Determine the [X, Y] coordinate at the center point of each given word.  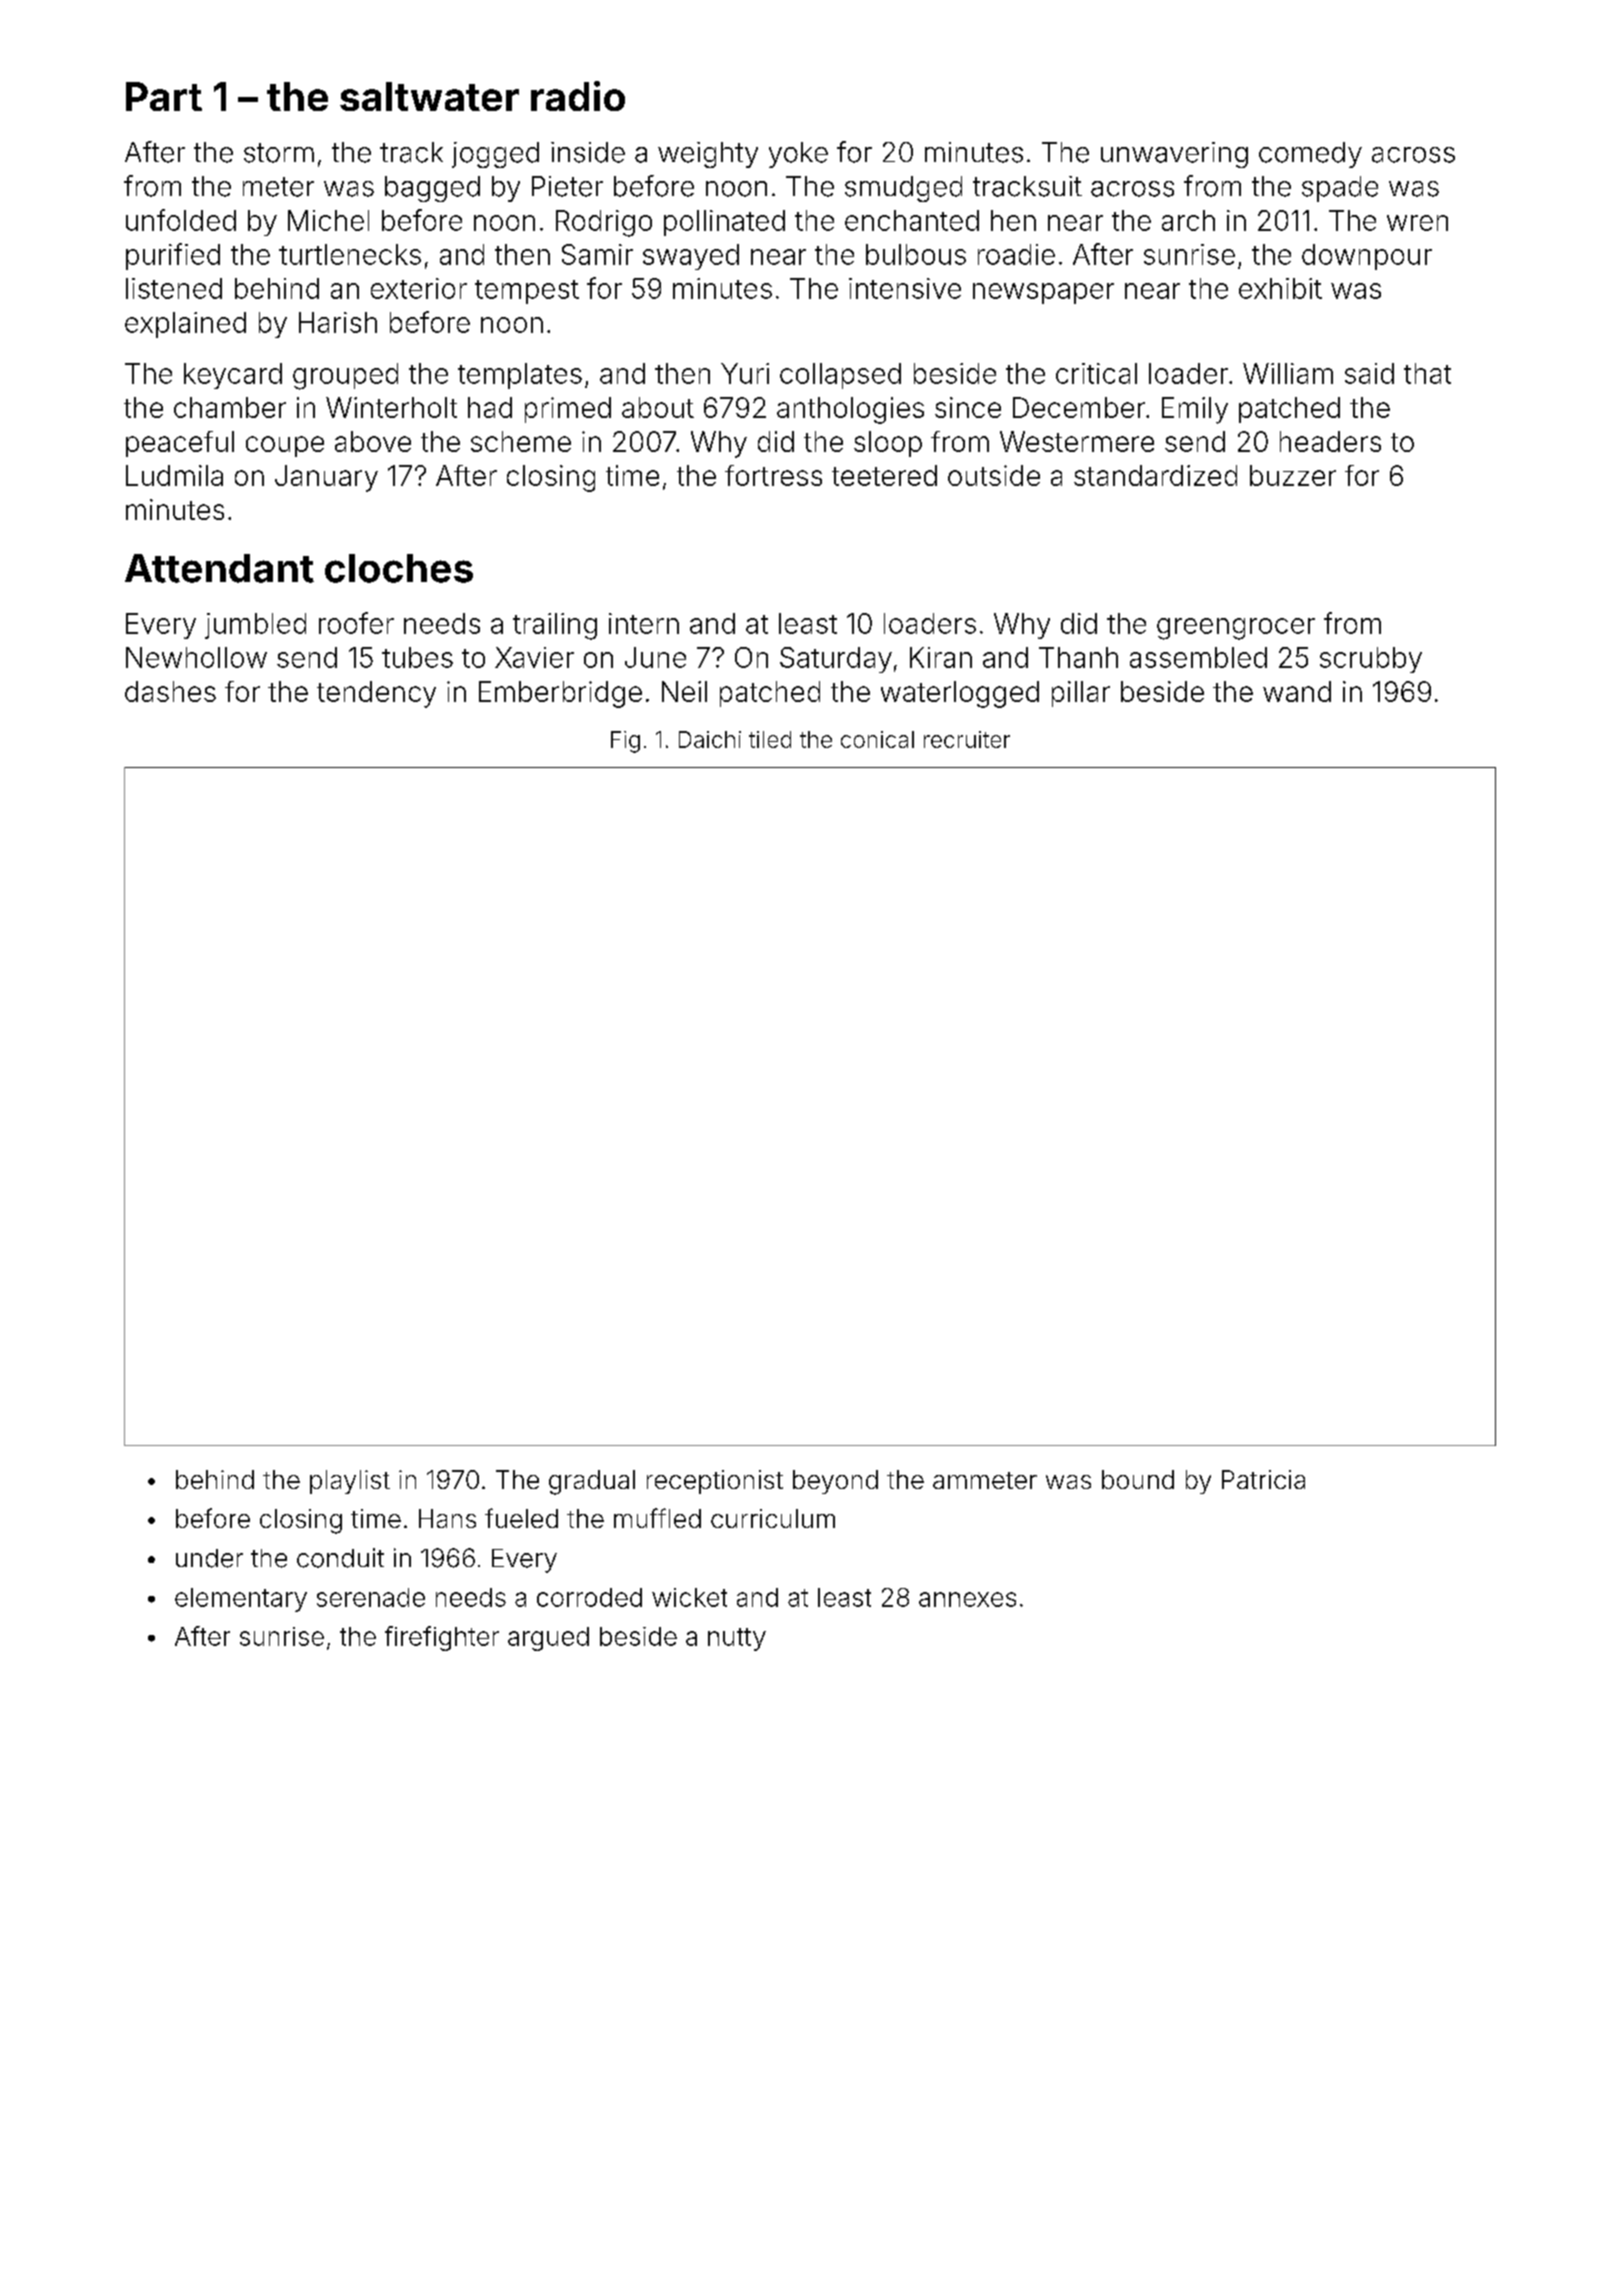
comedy [1310, 155]
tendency [376, 694]
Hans [447, 1518]
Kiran [941, 657]
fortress [773, 475]
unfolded [181, 220]
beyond [835, 1482]
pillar [1081, 694]
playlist [350, 1482]
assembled [1198, 657]
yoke [798, 155]
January [326, 478]
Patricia [1263, 1479]
